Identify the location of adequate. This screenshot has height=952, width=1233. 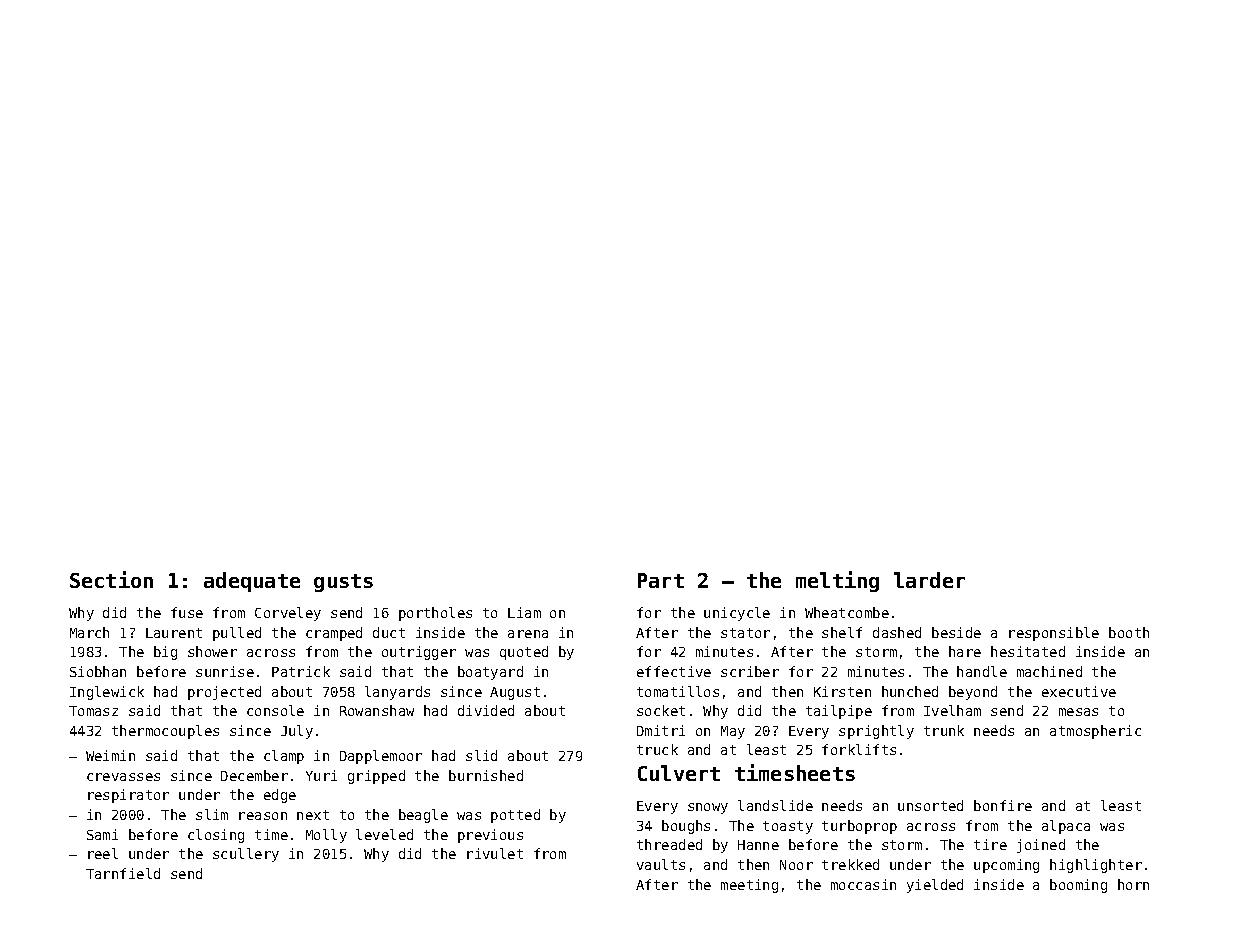
(252, 582).
